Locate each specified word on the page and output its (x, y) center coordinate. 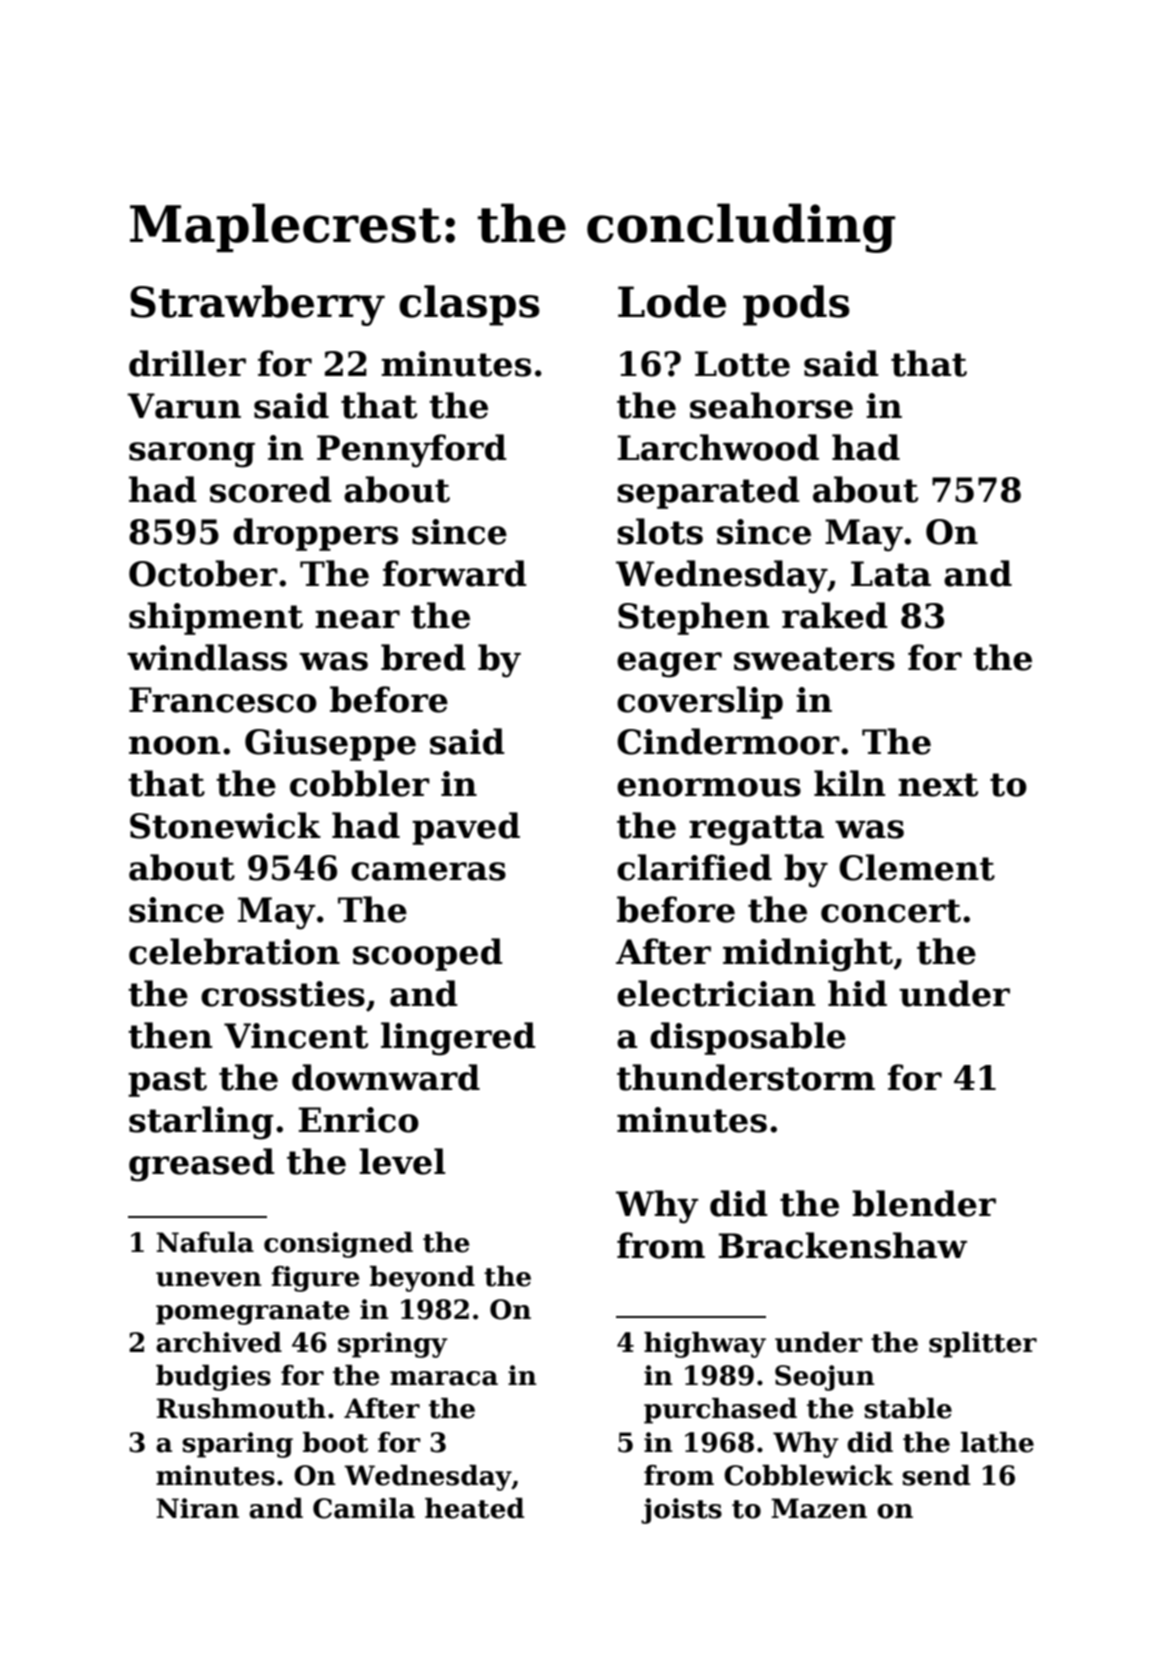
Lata (891, 574)
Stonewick (225, 825)
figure (315, 1279)
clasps (469, 305)
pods (796, 305)
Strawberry (257, 305)
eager (669, 665)
